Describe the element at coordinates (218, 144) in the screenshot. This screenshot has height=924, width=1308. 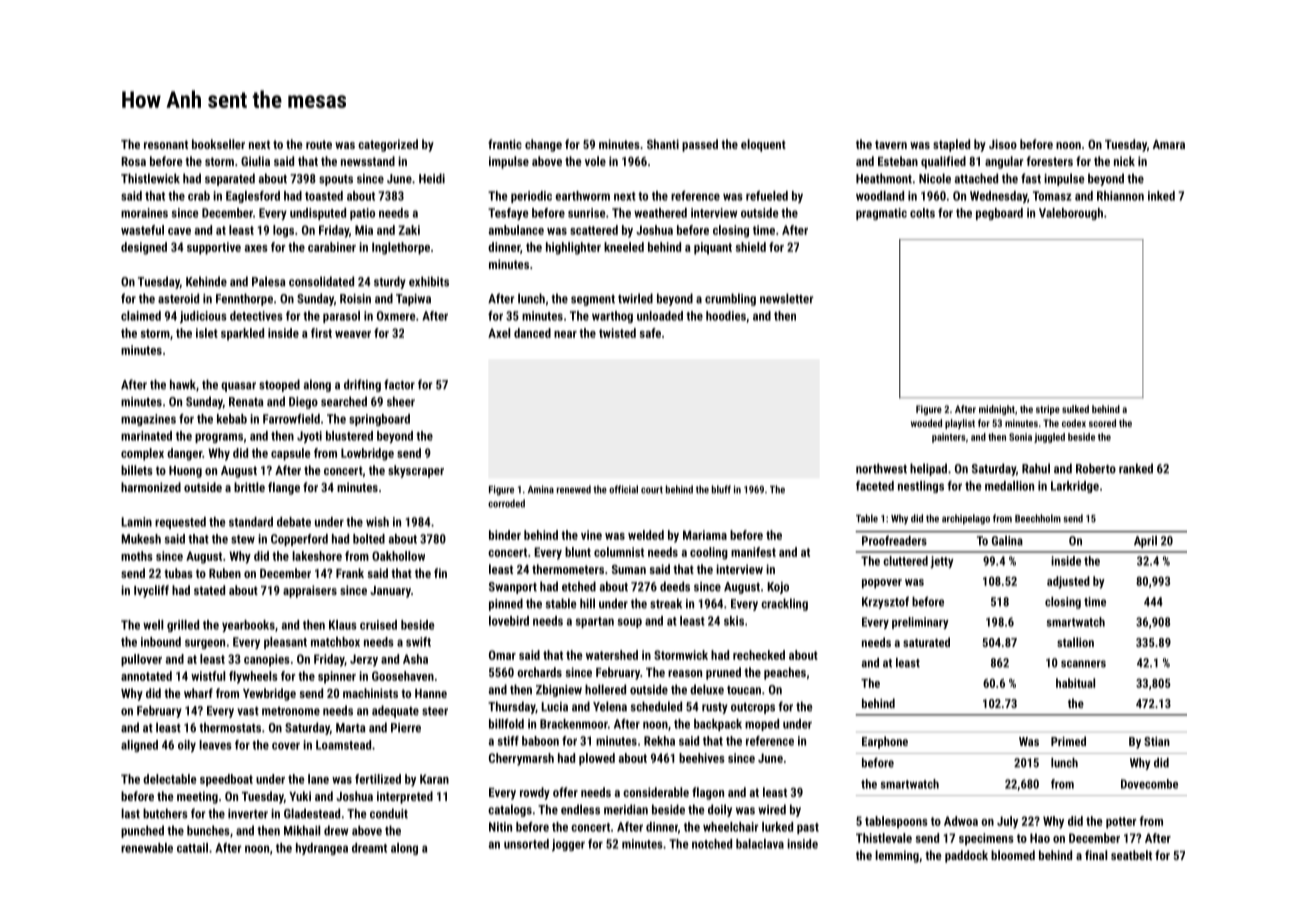
I see `bookseller` at that location.
